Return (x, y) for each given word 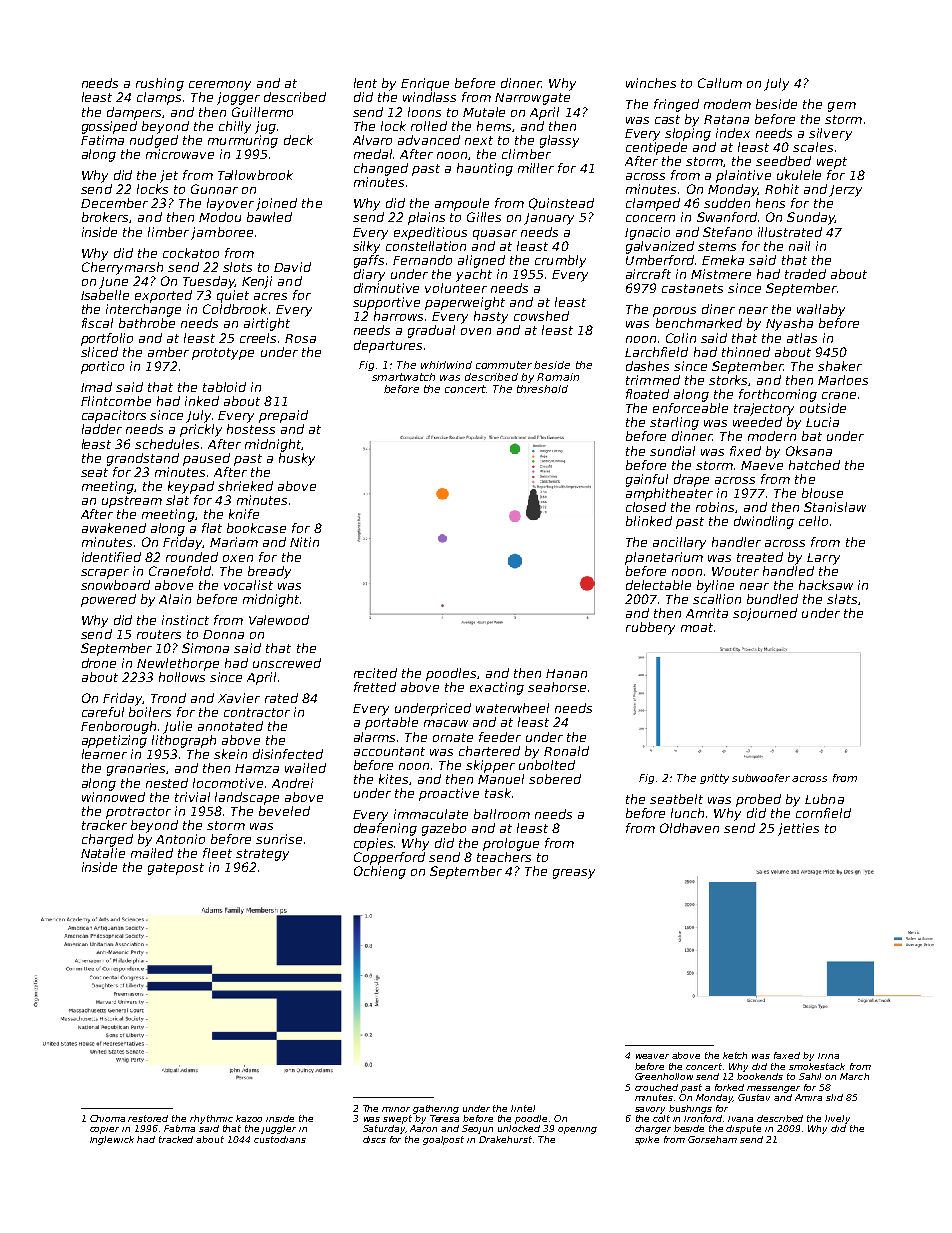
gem (842, 107)
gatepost (176, 869)
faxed (787, 1055)
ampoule (462, 204)
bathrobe (147, 323)
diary (369, 275)
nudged (154, 141)
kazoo (249, 1118)
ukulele (799, 175)
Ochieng (380, 872)
